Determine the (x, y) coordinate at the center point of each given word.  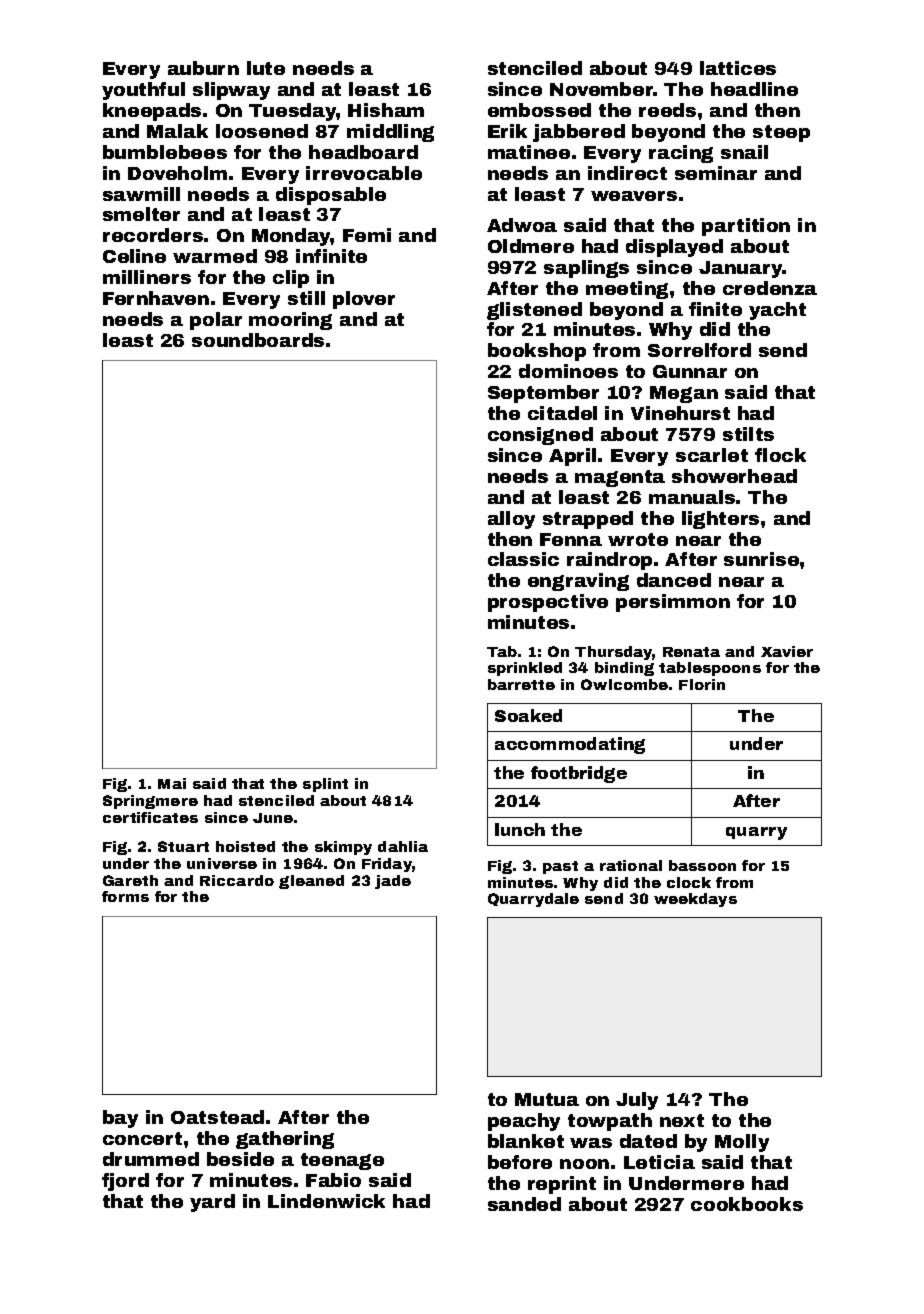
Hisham (386, 110)
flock (780, 455)
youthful (143, 91)
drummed (151, 1159)
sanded (524, 1204)
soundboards (258, 340)
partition (746, 227)
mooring (290, 321)
